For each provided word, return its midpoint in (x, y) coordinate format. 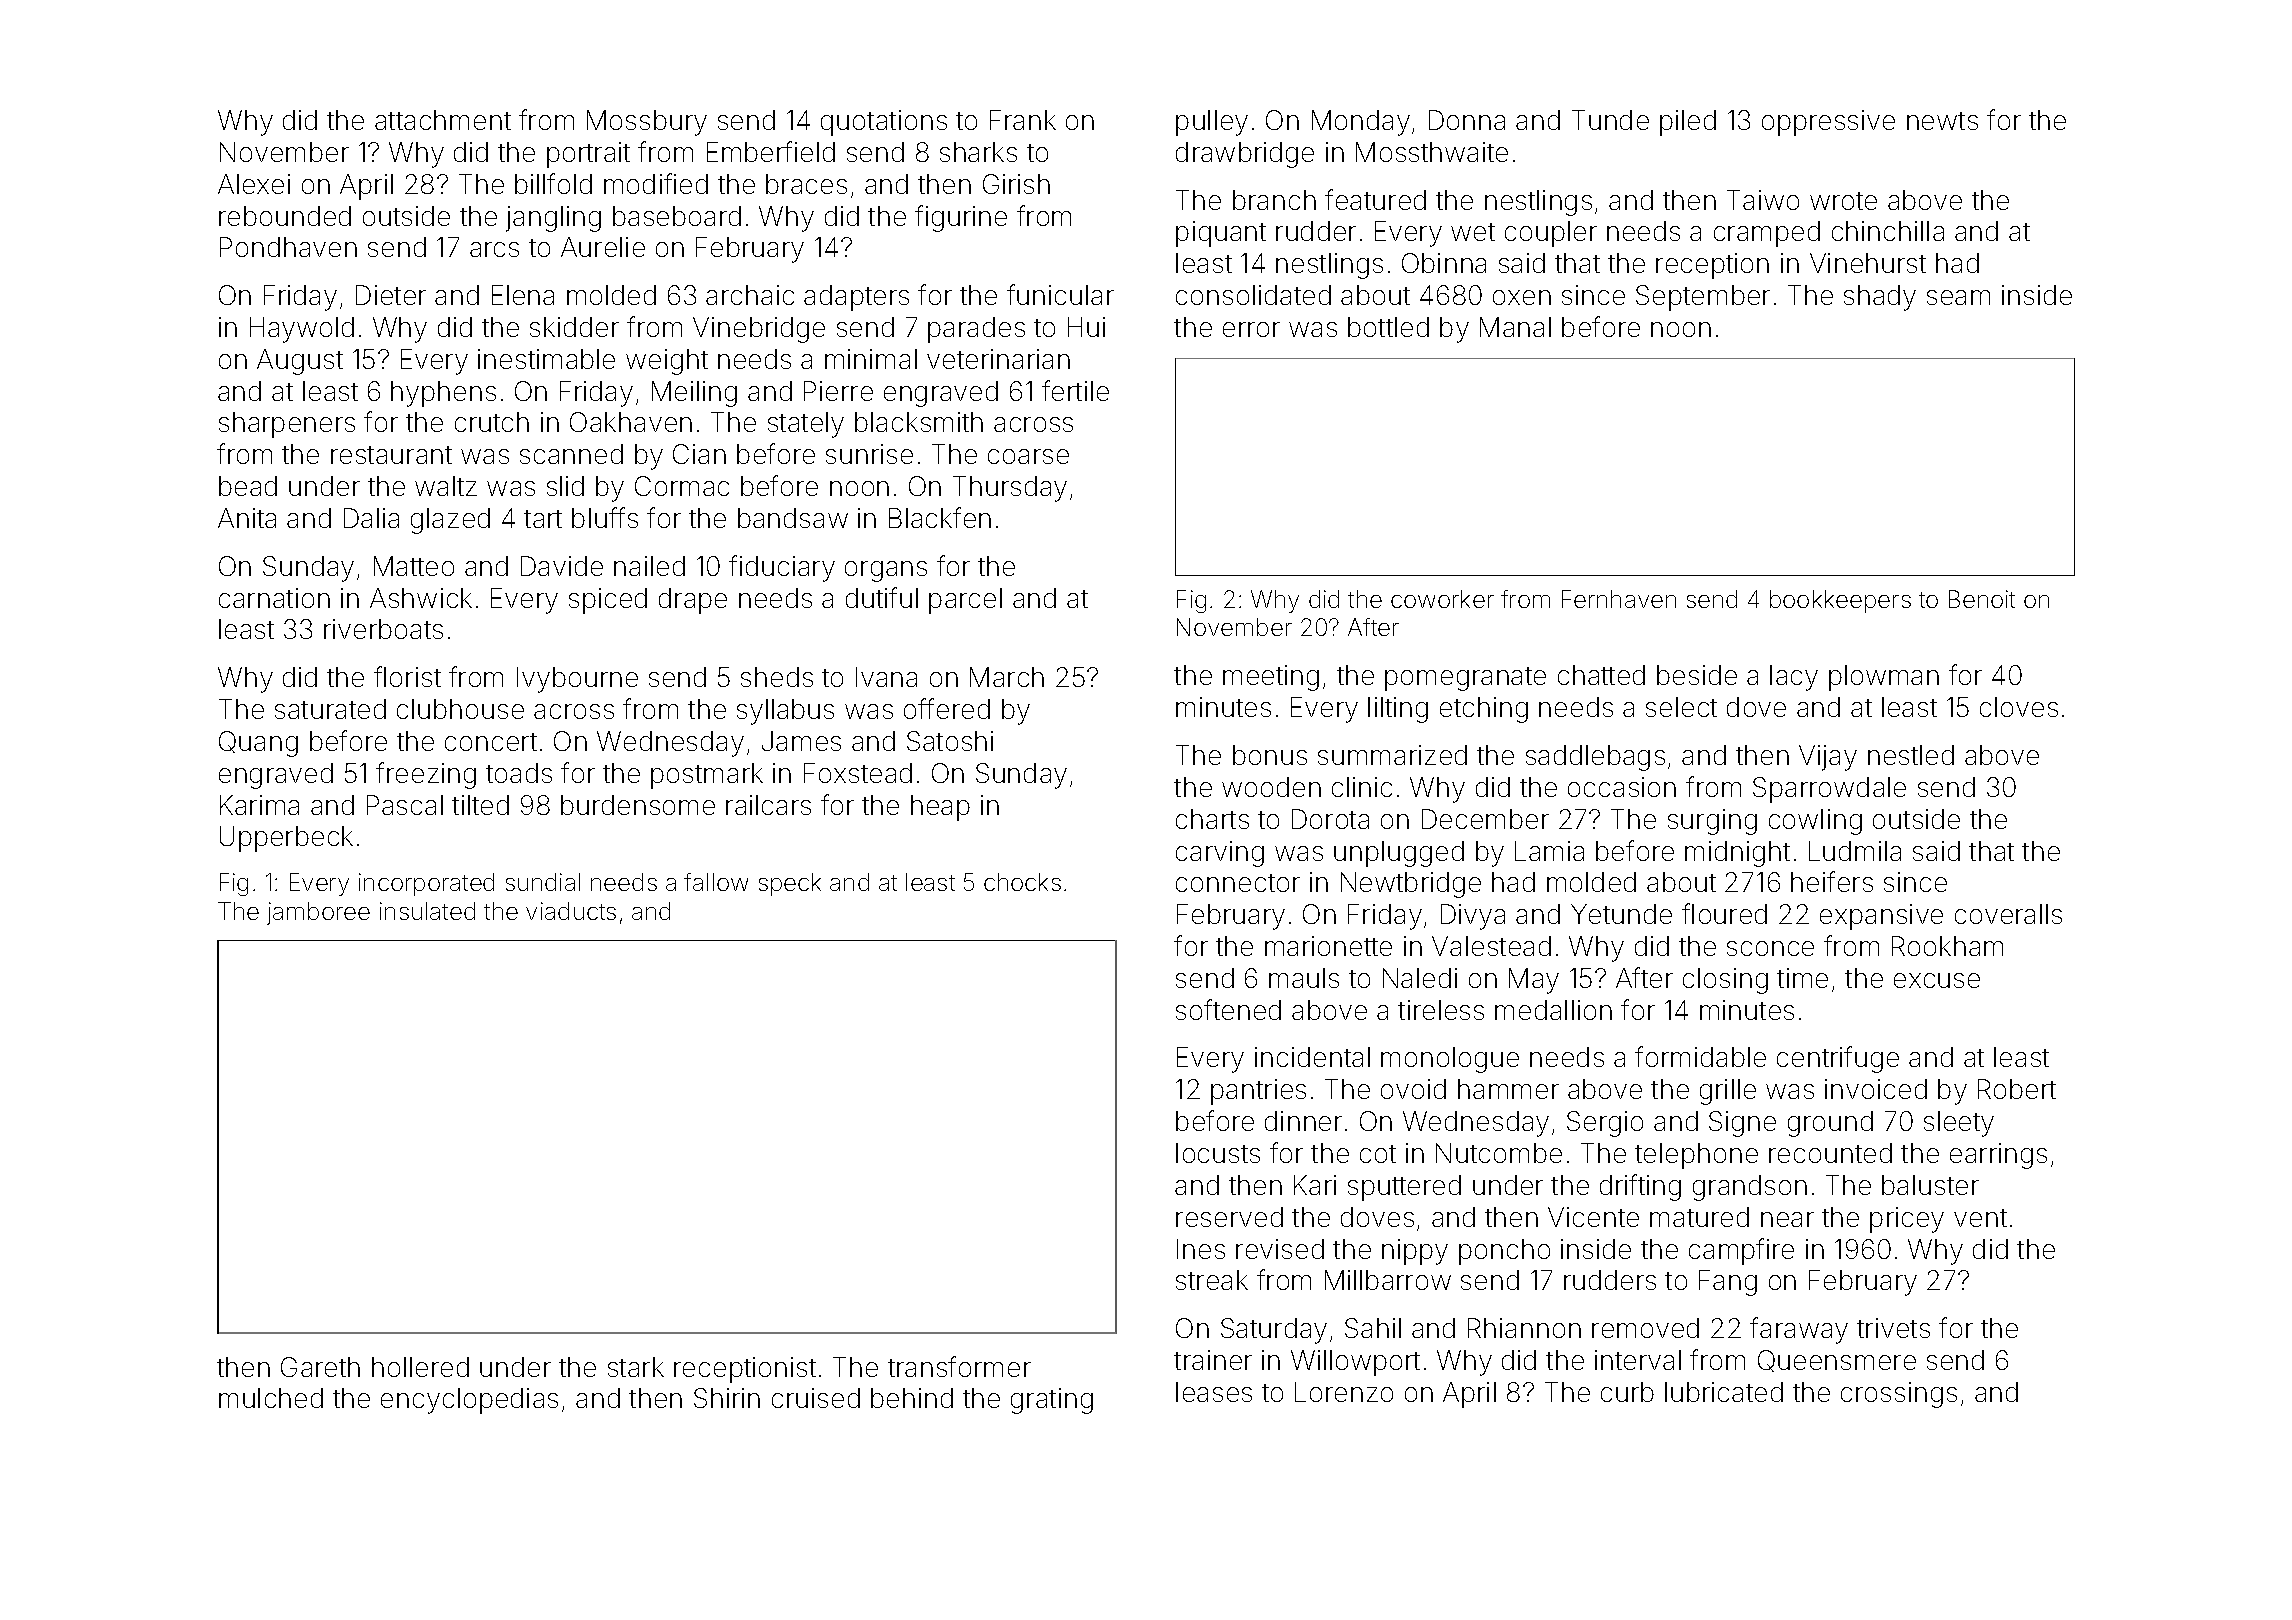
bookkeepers (1840, 601)
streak (1212, 1280)
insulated (427, 911)
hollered (420, 1367)
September (1703, 298)
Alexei (254, 184)
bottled (1388, 327)
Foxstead (858, 773)
